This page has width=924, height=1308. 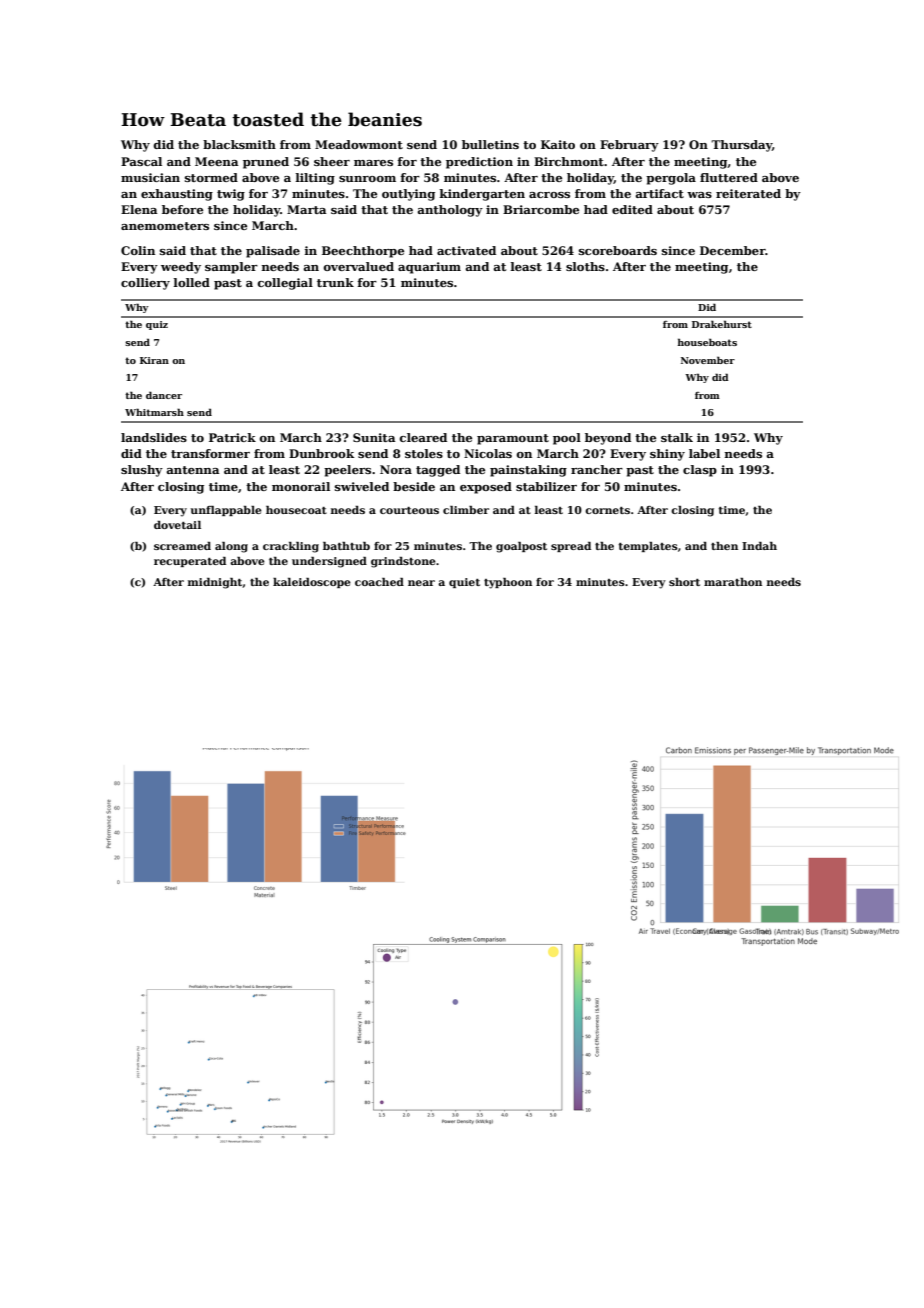 I want to click on Meena, so click(x=217, y=161).
